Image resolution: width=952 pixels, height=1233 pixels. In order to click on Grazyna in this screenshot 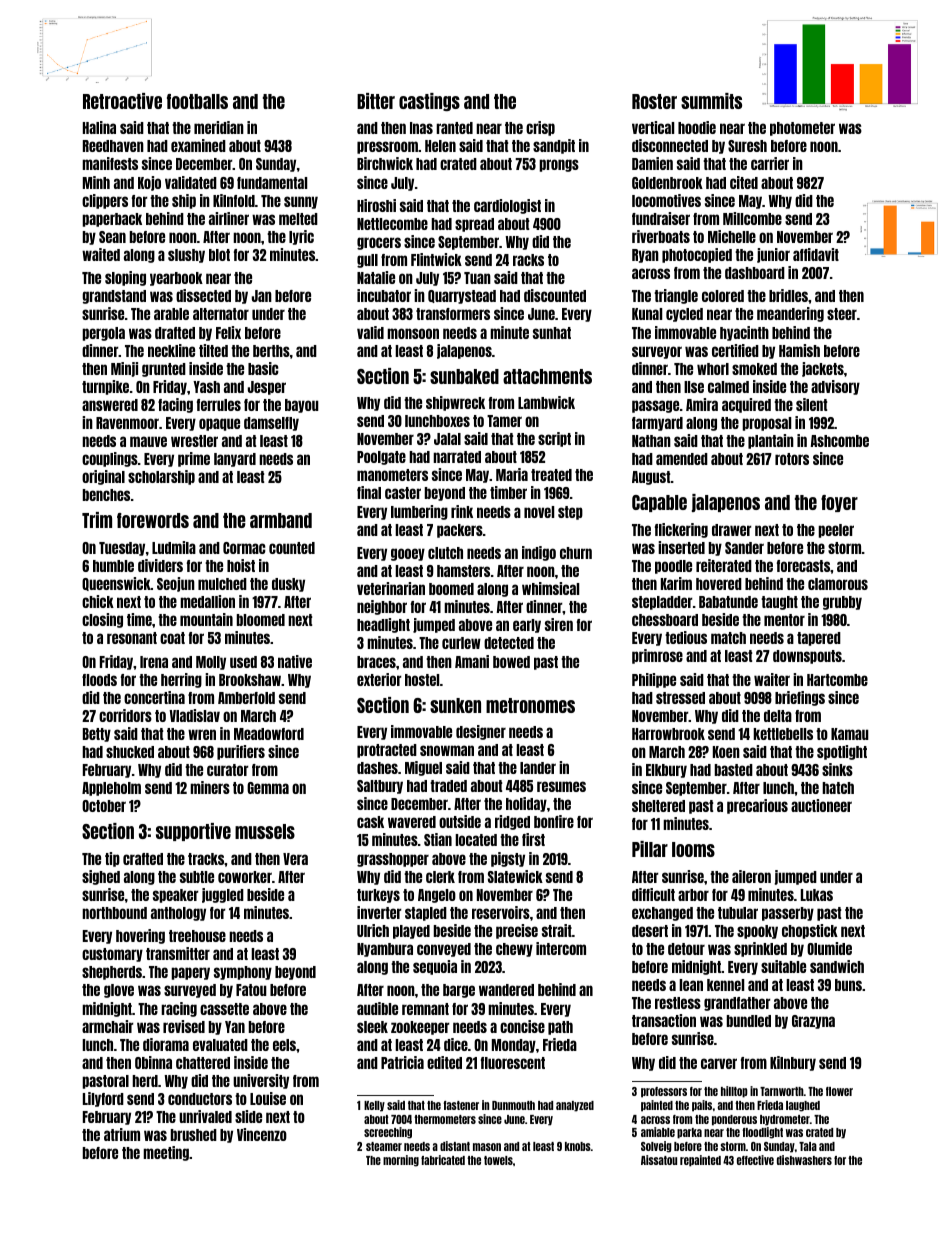, I will do `click(813, 1022)`.
